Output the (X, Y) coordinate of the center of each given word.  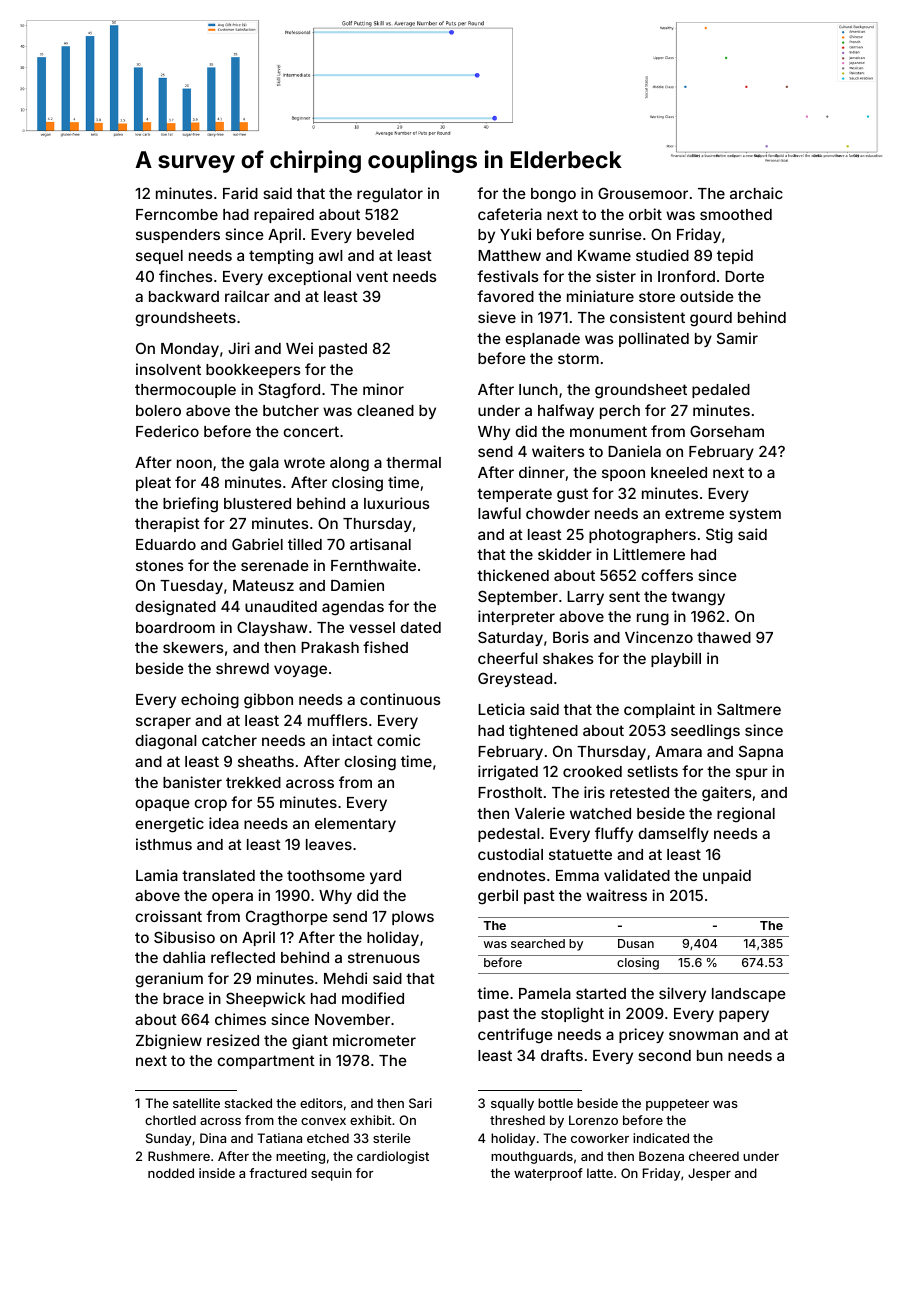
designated (175, 608)
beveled (385, 234)
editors (321, 1103)
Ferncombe (177, 214)
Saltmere (749, 709)
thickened (513, 575)
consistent (647, 317)
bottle (555, 1103)
